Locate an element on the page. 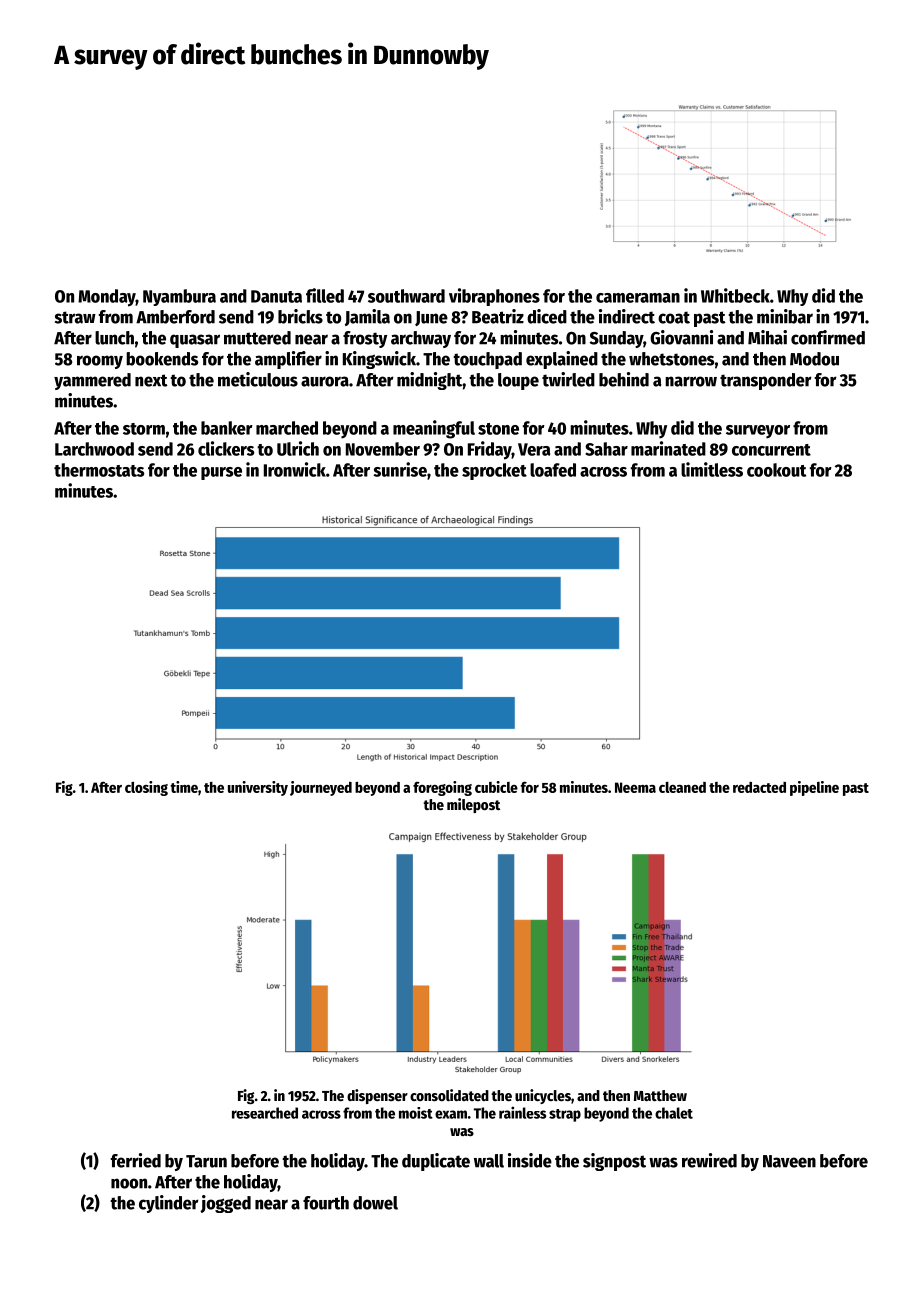 The width and height of the page is (924, 1308). researched is located at coordinates (265, 1113).
